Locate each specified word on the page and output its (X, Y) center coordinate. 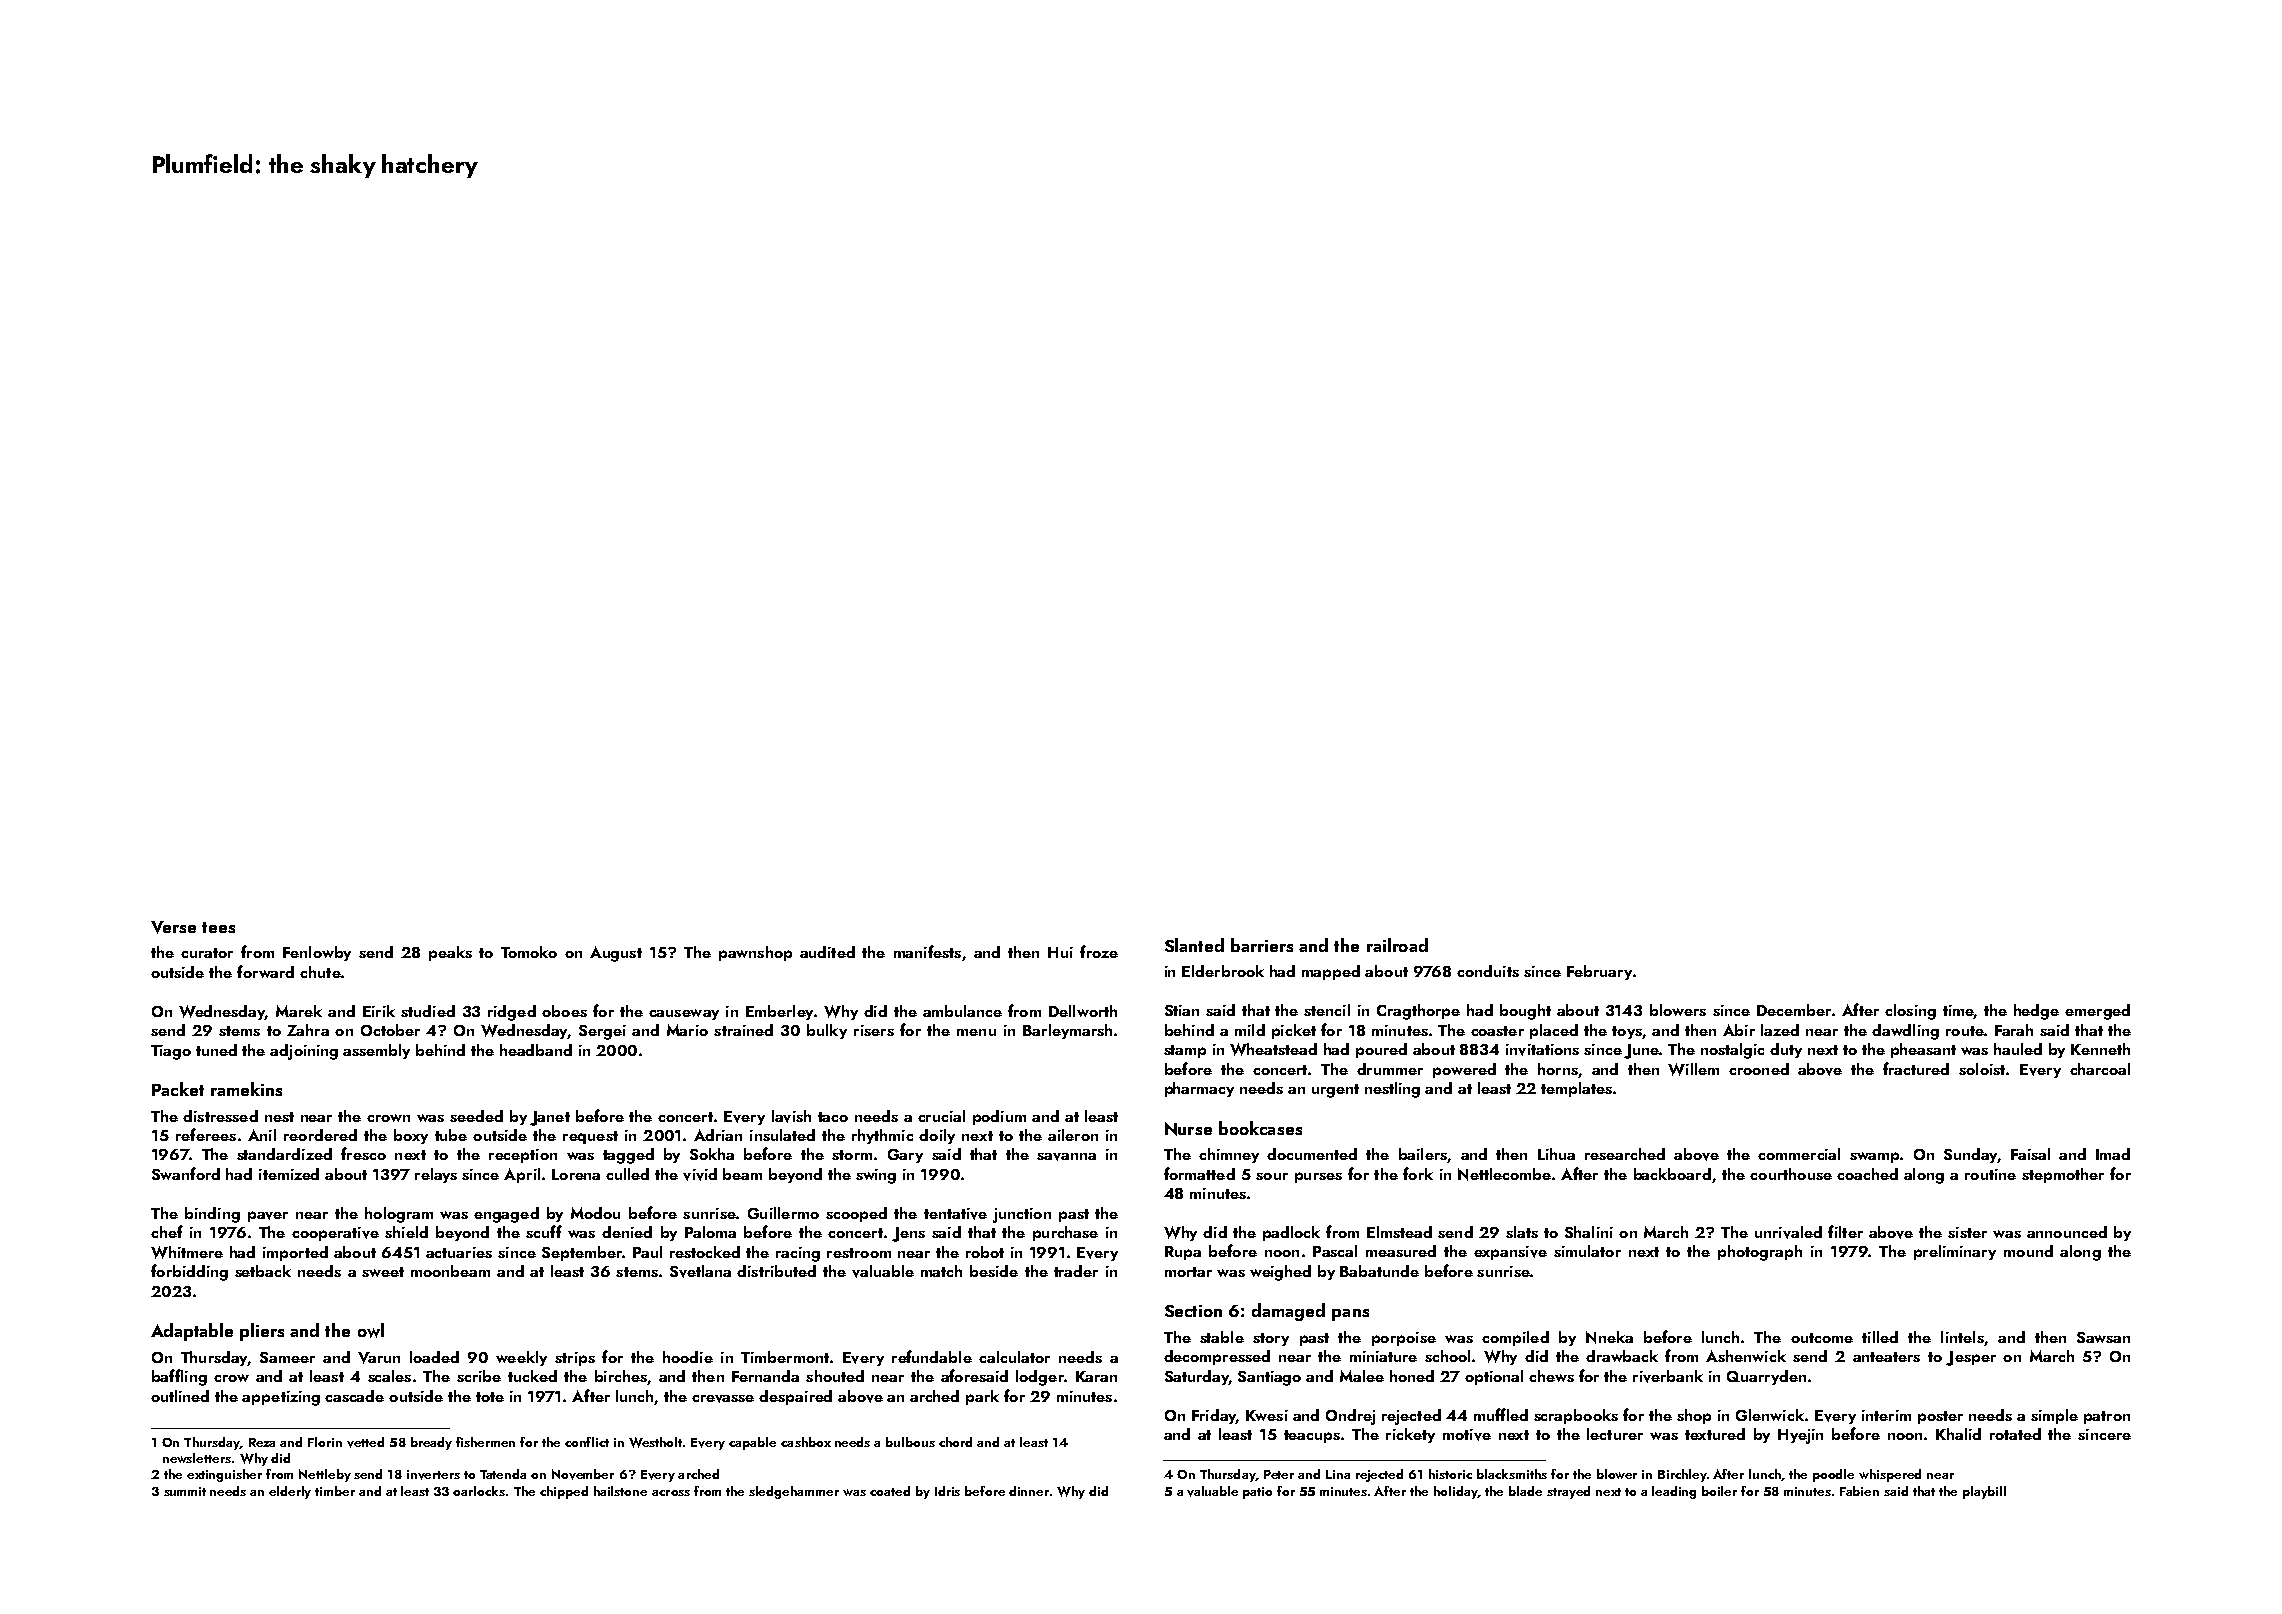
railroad (1397, 945)
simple (2054, 1416)
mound (2028, 1251)
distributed (776, 1271)
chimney (1229, 1155)
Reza (262, 1442)
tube (451, 1135)
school (1447, 1356)
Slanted (1194, 945)
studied (428, 1011)
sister (1967, 1232)
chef (167, 1231)
